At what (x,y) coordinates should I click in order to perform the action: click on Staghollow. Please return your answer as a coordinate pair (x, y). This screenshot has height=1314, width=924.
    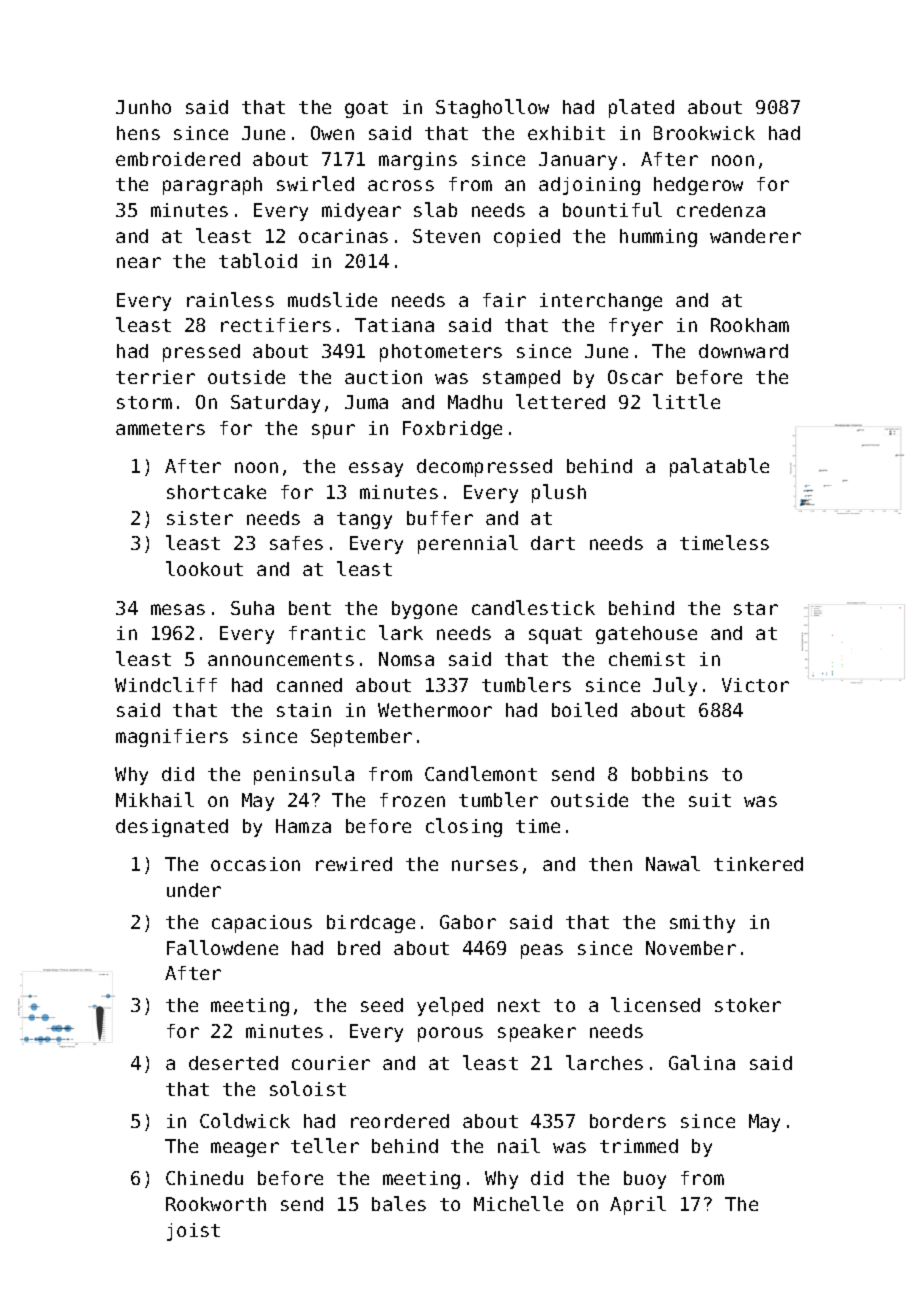
    Looking at the image, I should click on (492, 108).
